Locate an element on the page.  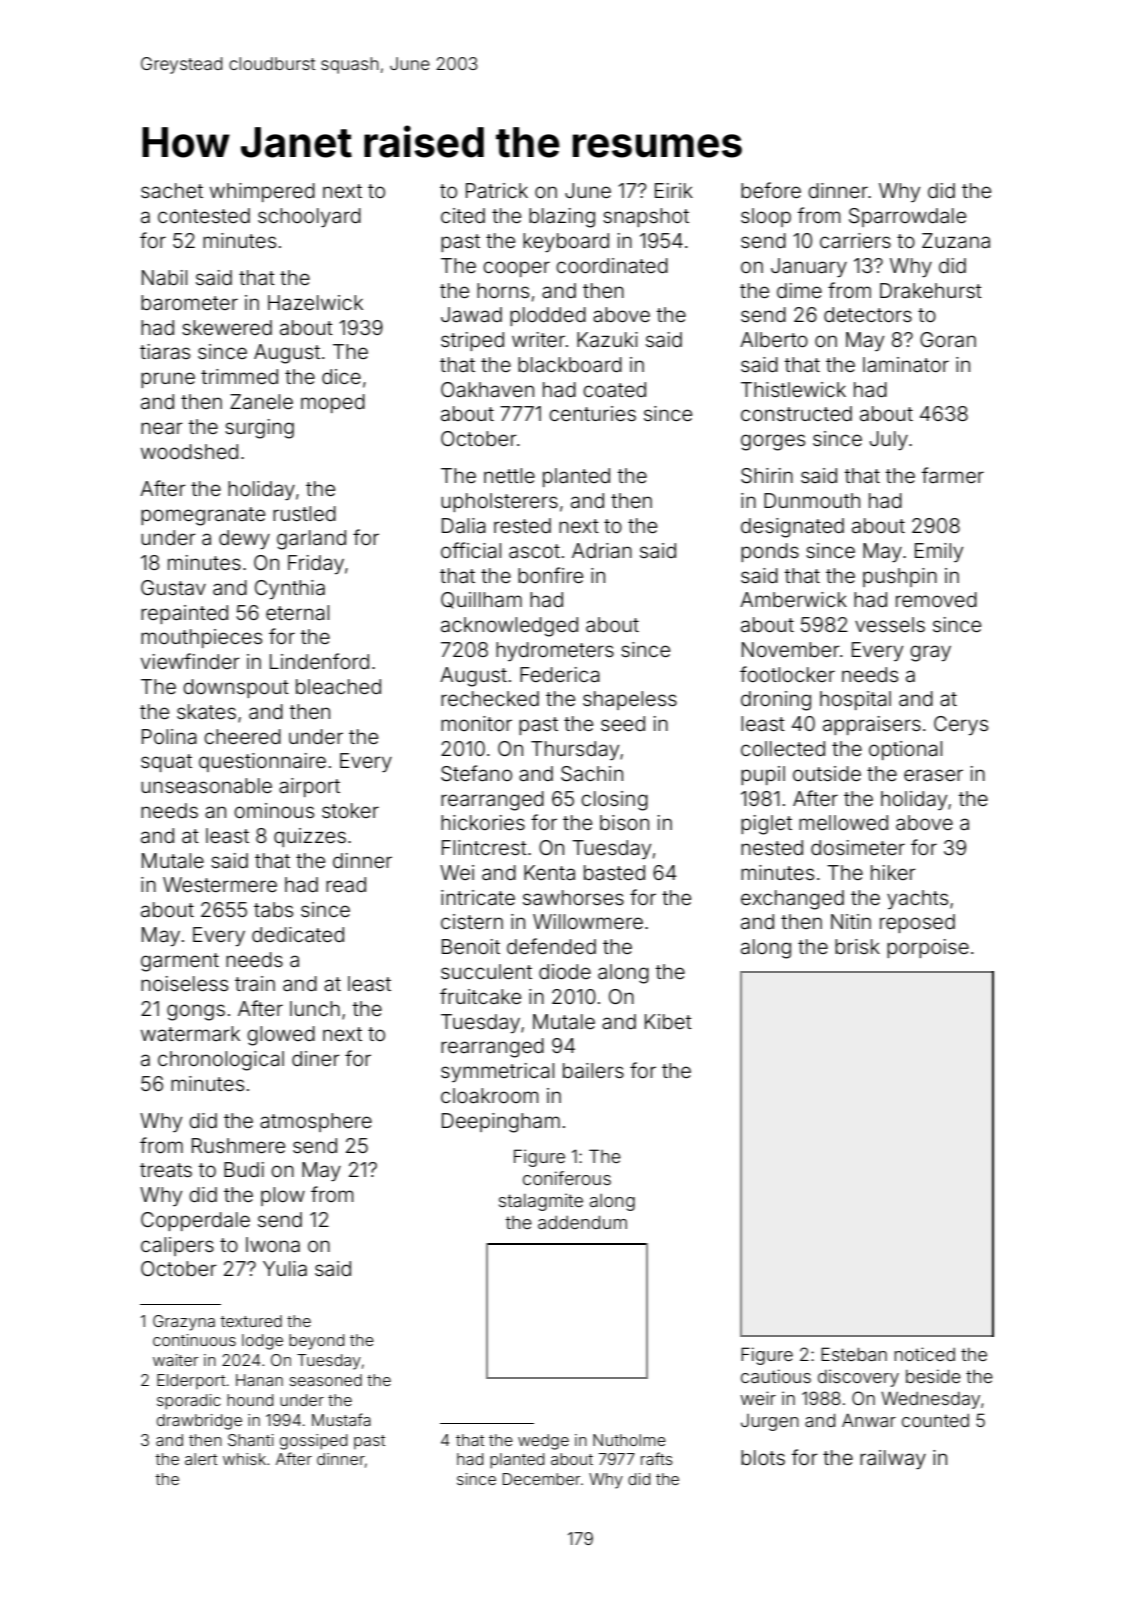
chronological is located at coordinates (221, 1061).
